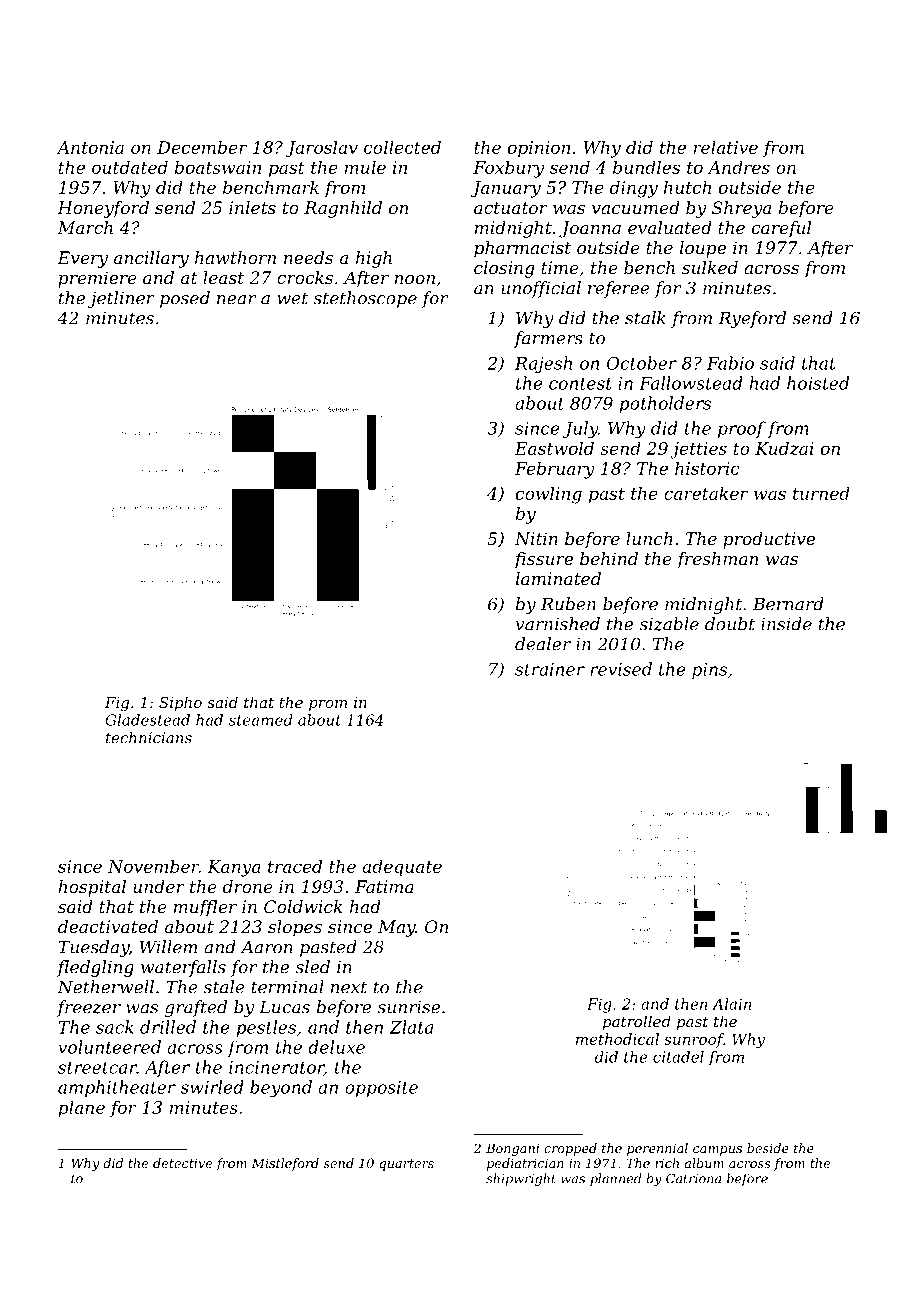 The height and width of the screenshot is (1314, 924). I want to click on technicians, so click(149, 738).
